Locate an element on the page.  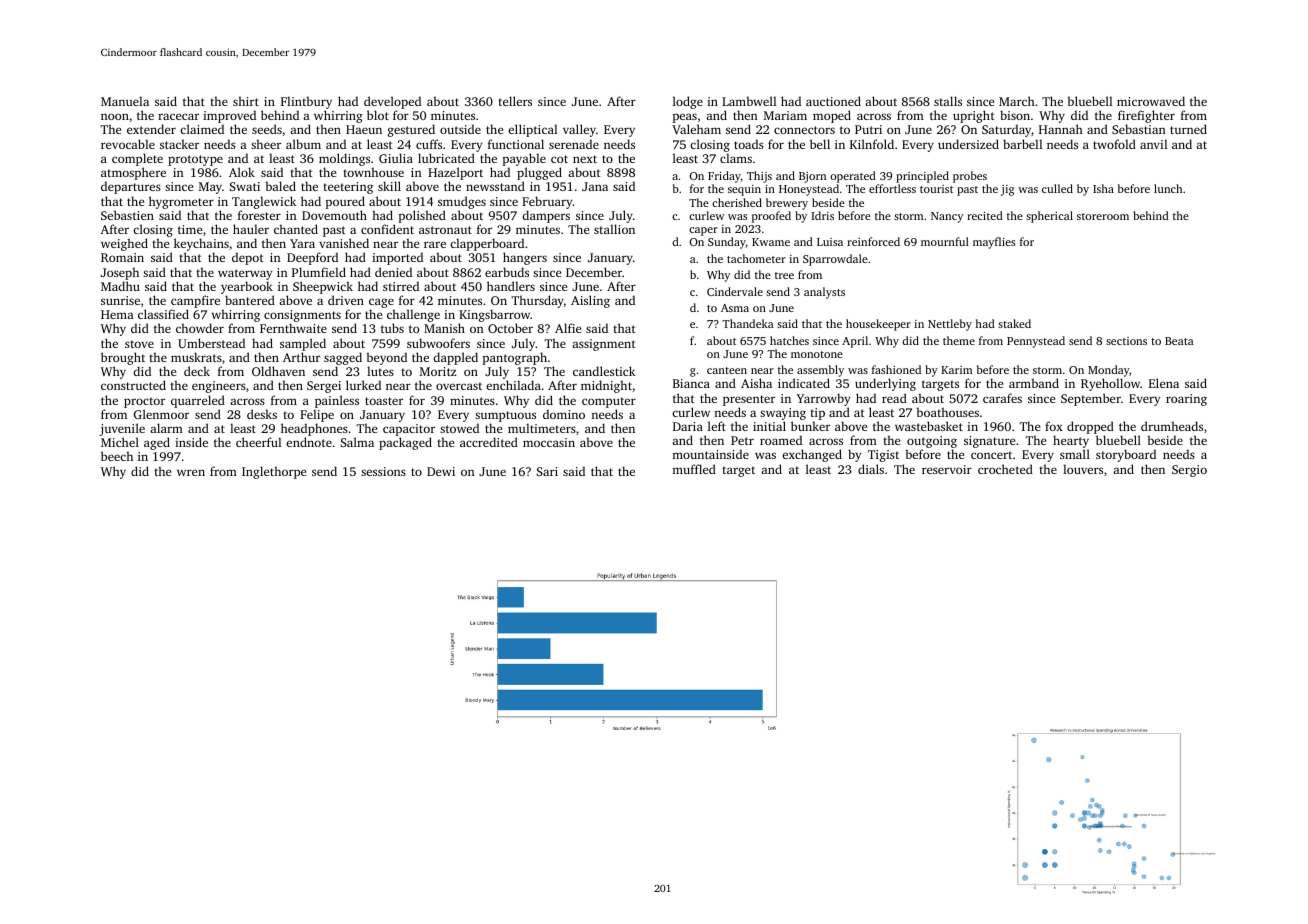
probes is located at coordinates (970, 177).
